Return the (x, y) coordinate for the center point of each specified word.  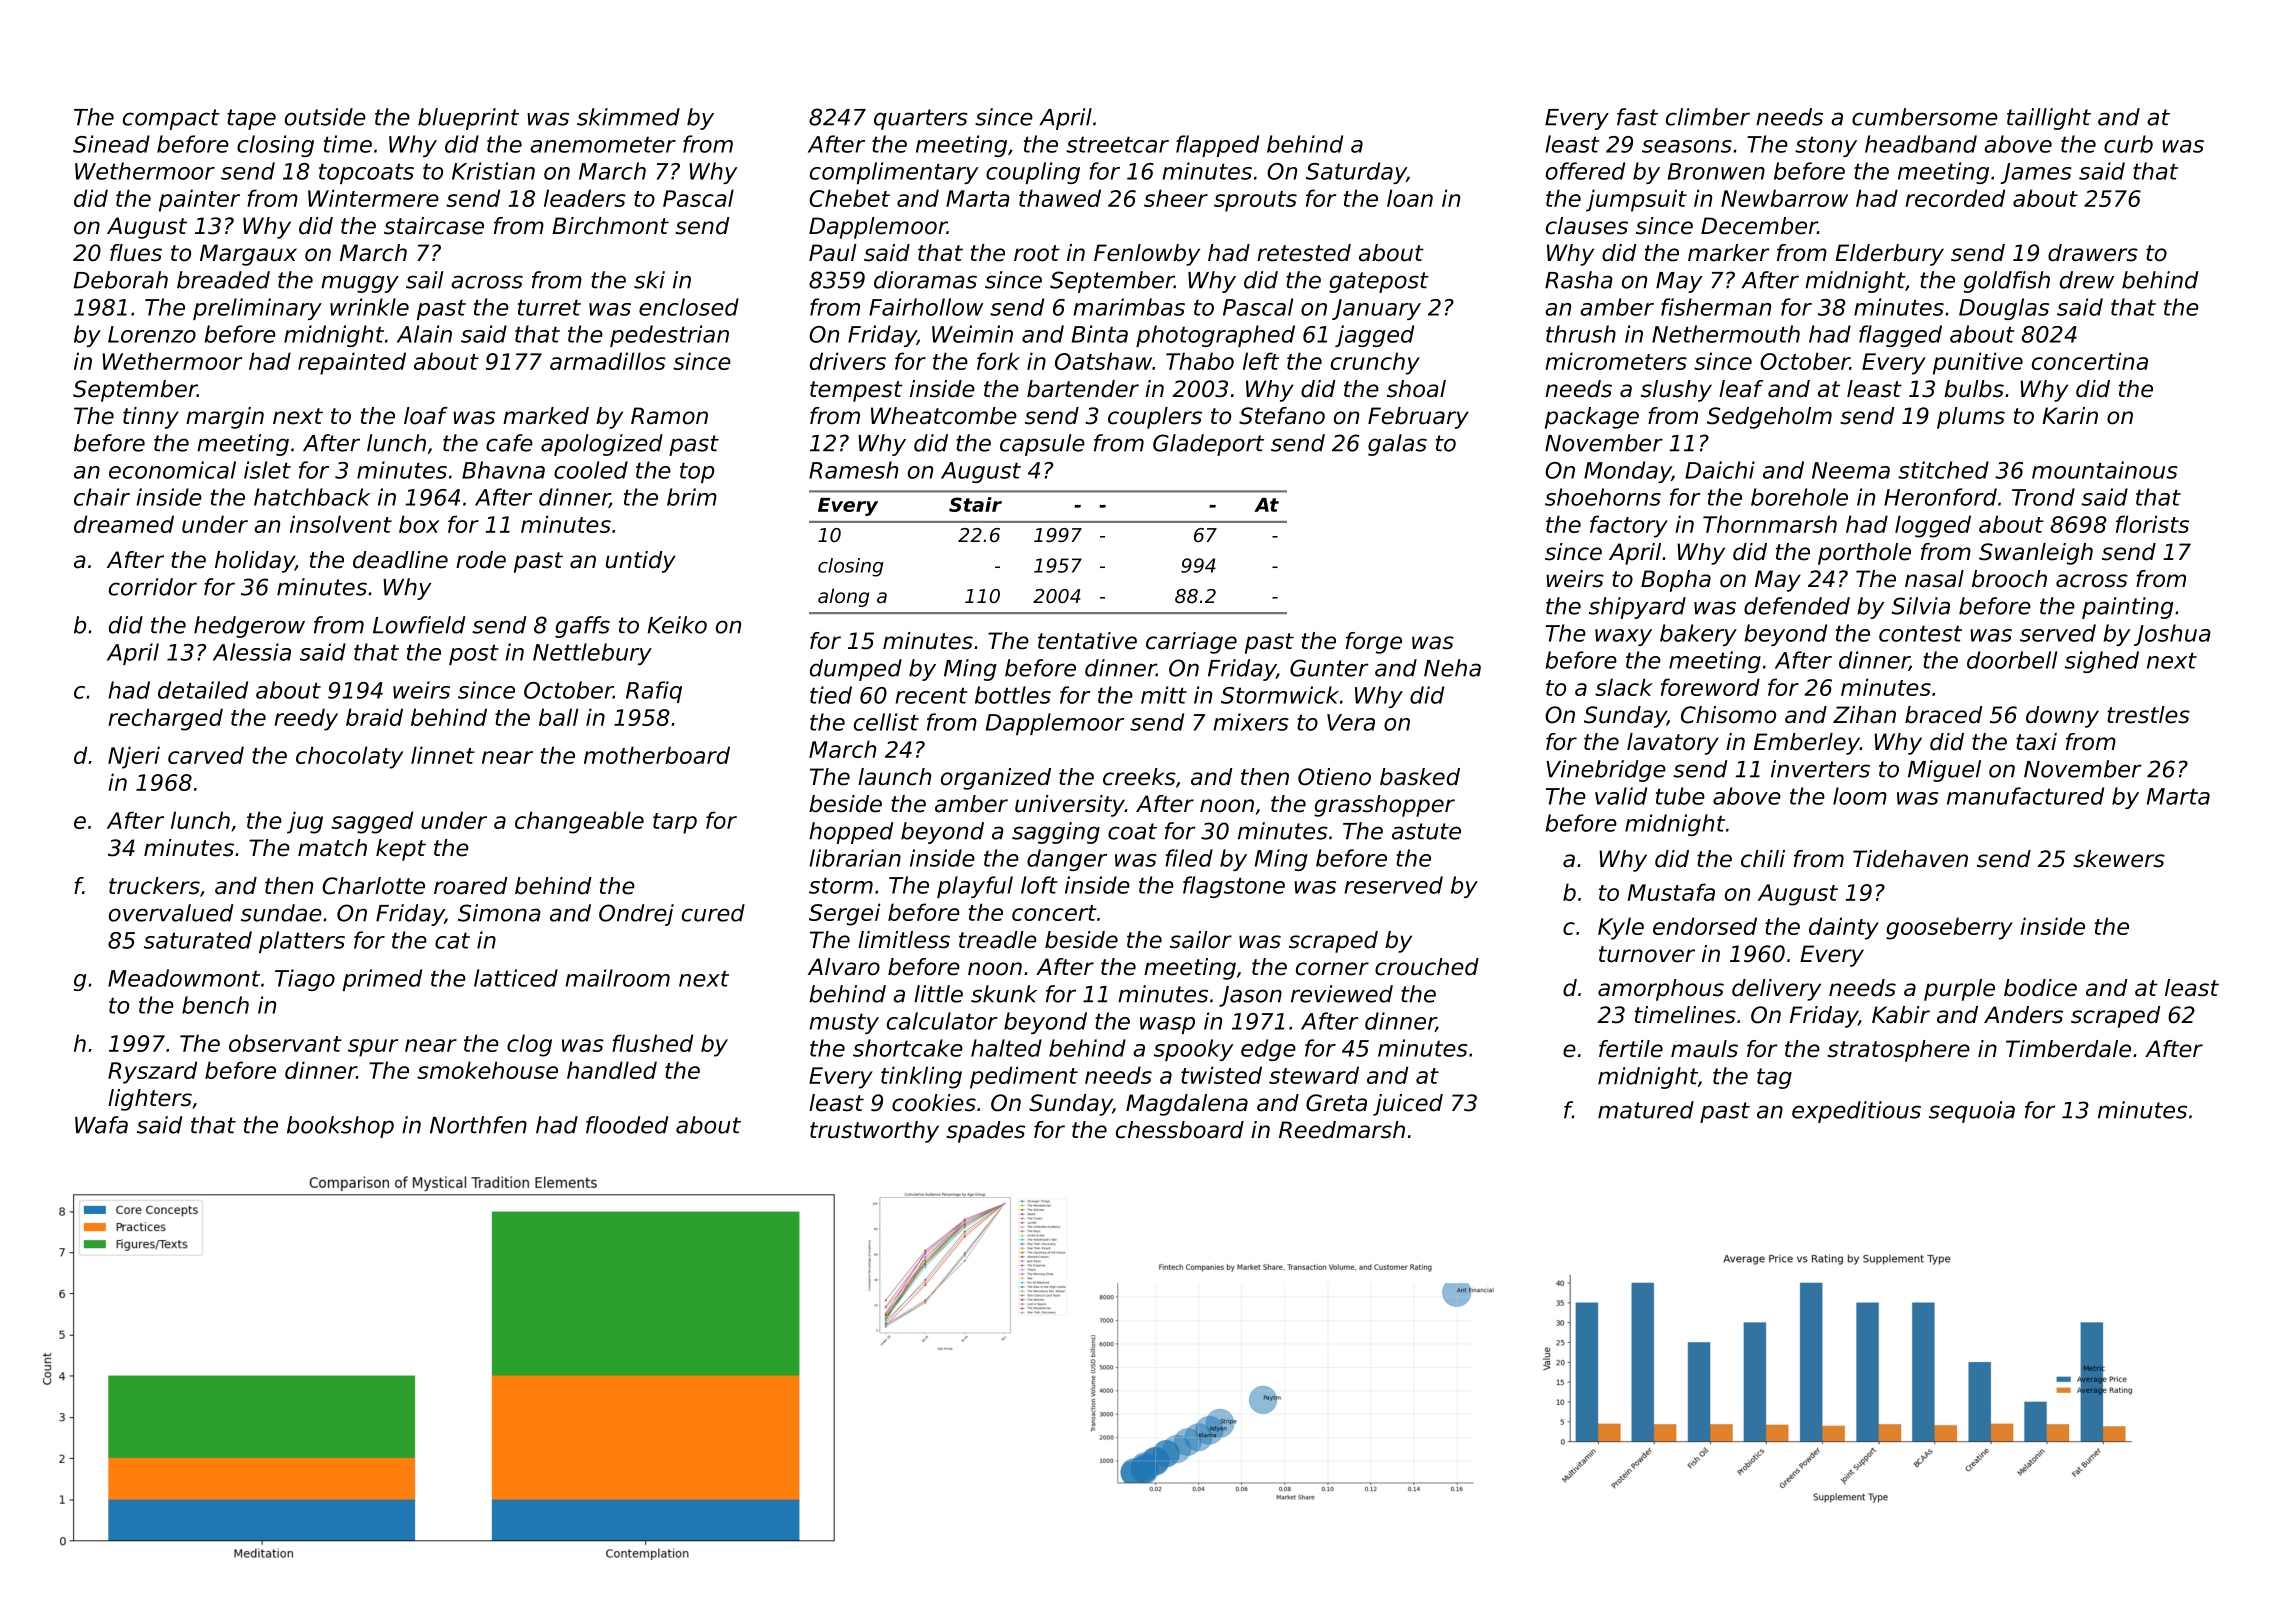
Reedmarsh (1342, 1130)
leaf (1741, 389)
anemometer (603, 144)
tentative (1087, 641)
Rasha (1579, 280)
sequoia (1972, 1112)
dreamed (124, 524)
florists (2152, 524)
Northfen (478, 1125)
